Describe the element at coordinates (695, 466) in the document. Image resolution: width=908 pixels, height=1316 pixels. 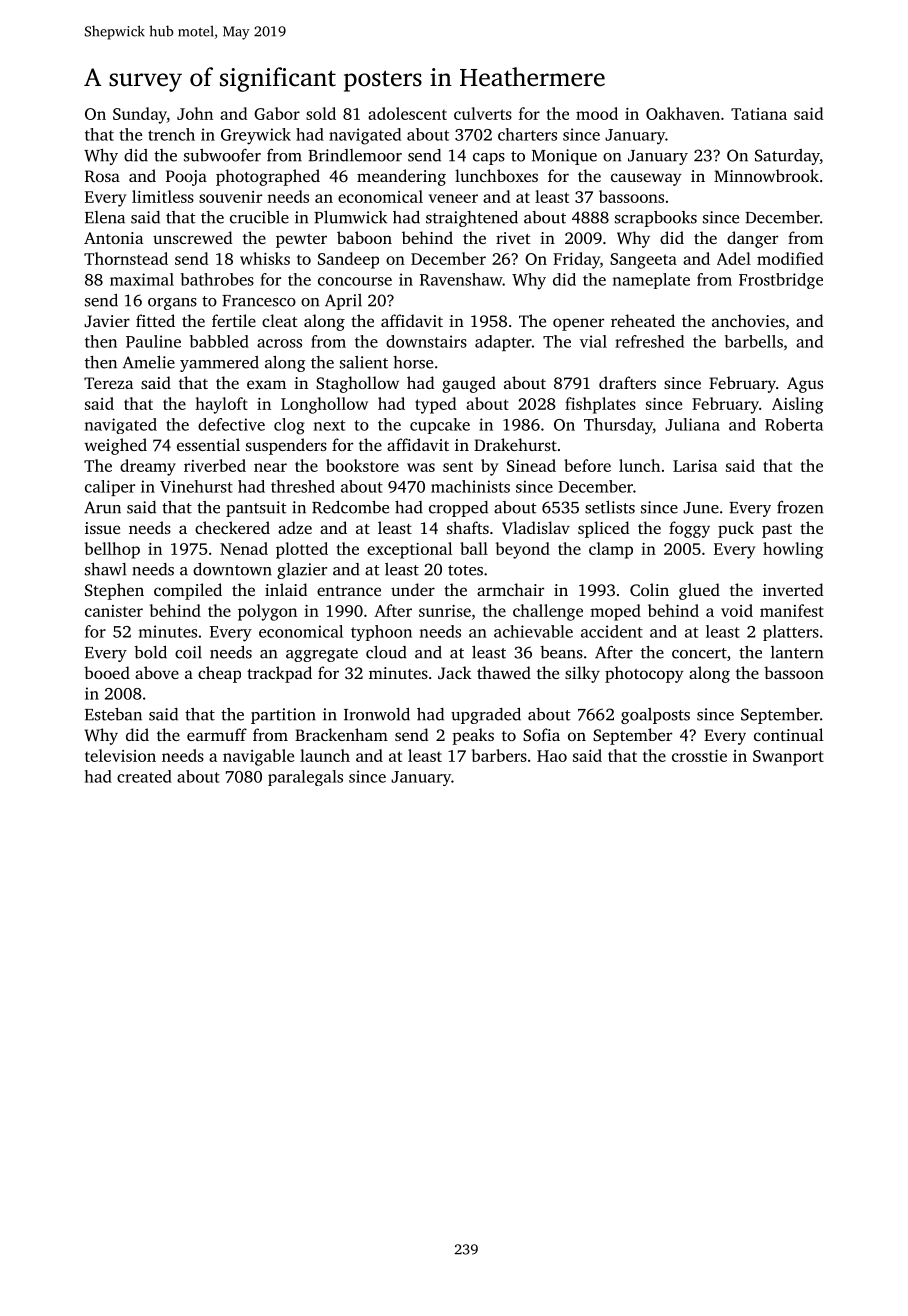
I see `Larisa` at that location.
